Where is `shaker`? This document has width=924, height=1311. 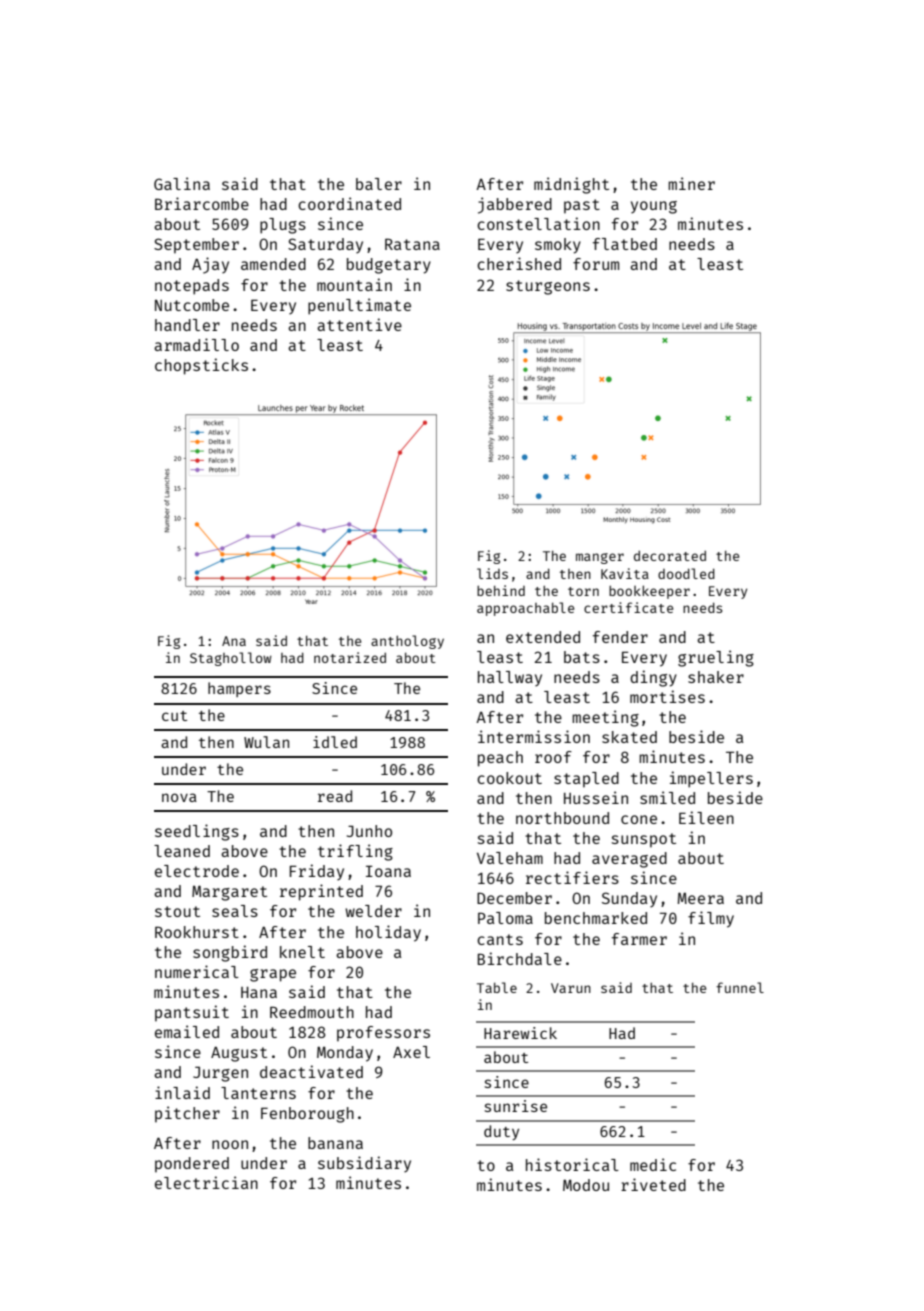
shaker is located at coordinates (716, 677).
